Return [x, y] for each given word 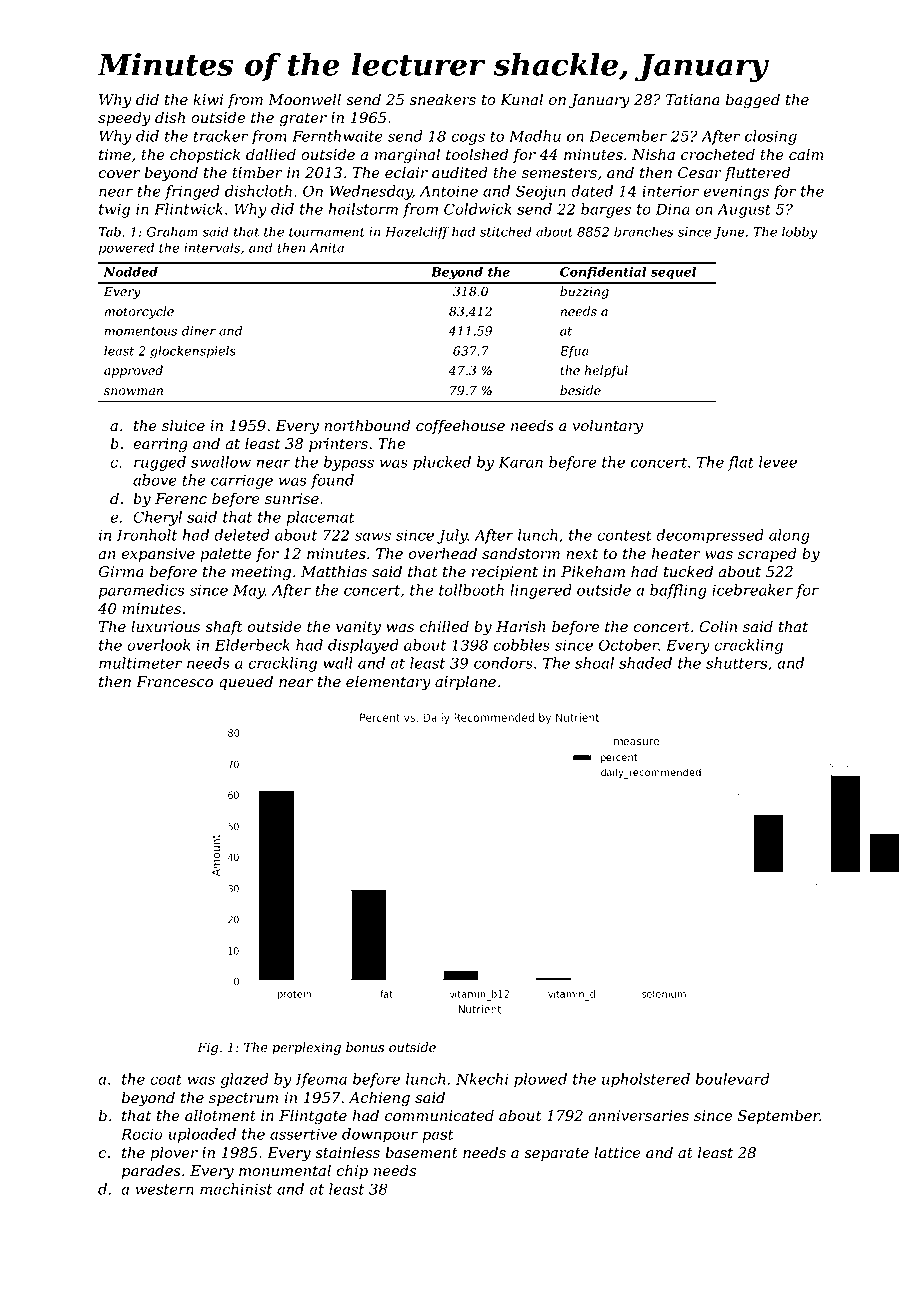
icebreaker [752, 590]
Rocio [142, 1134]
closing [771, 137]
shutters [736, 663]
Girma [121, 572]
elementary [388, 683]
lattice [617, 1152]
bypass [349, 463]
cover [119, 174]
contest [624, 535]
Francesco [174, 682]
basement [421, 1152]
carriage [242, 482]
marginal [407, 156]
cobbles [522, 645]
